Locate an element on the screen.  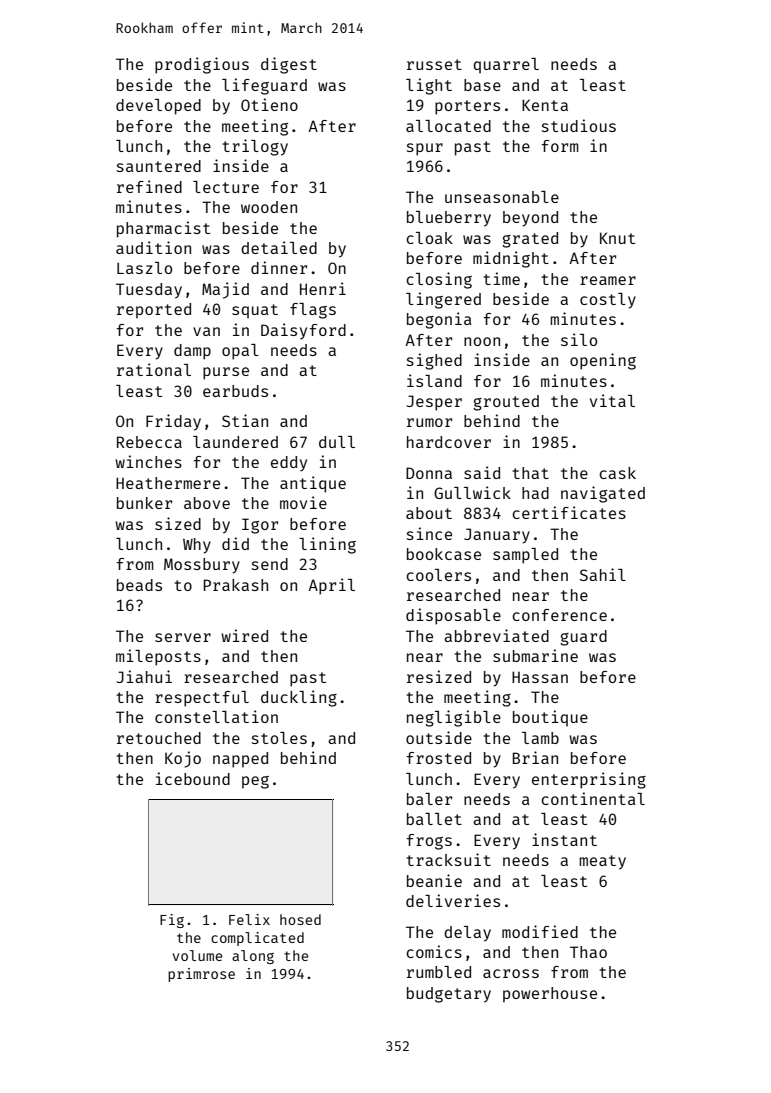
icebound is located at coordinates (193, 778).
